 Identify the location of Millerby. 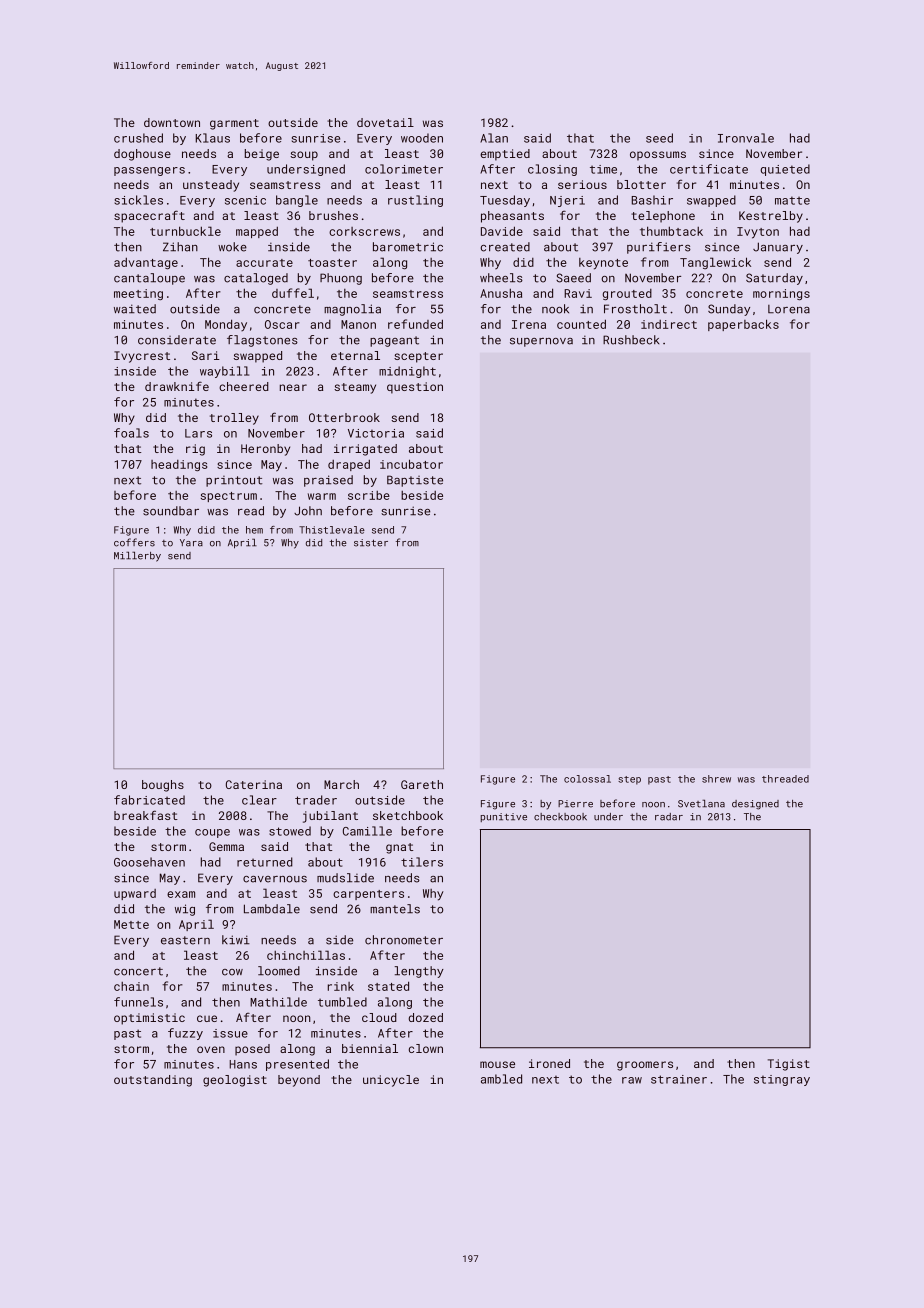
(137, 557).
